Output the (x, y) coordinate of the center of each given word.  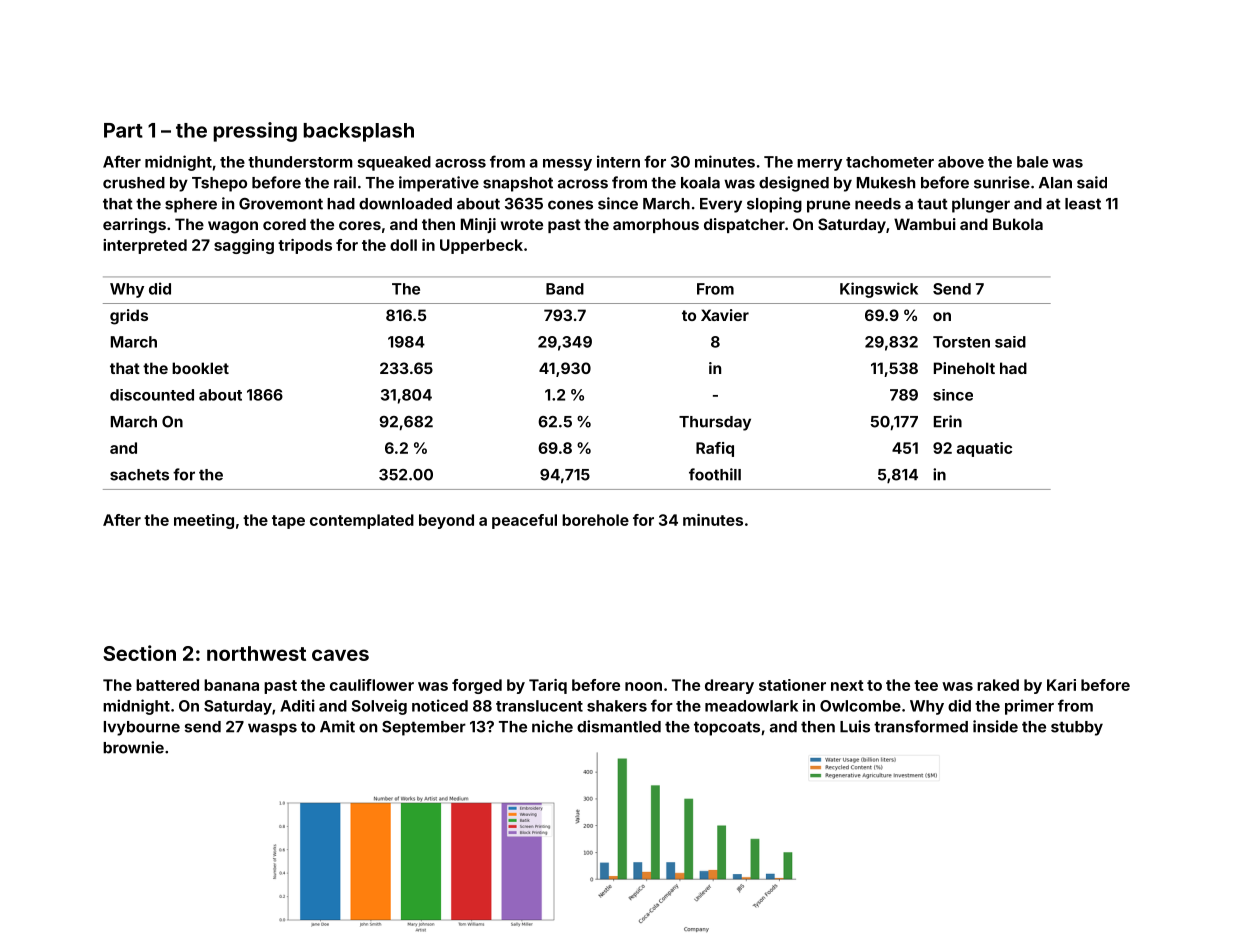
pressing (255, 132)
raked (998, 685)
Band (565, 289)
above (961, 162)
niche (552, 726)
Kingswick (879, 290)
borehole (595, 520)
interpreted (145, 246)
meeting (204, 521)
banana (231, 685)
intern (618, 161)
